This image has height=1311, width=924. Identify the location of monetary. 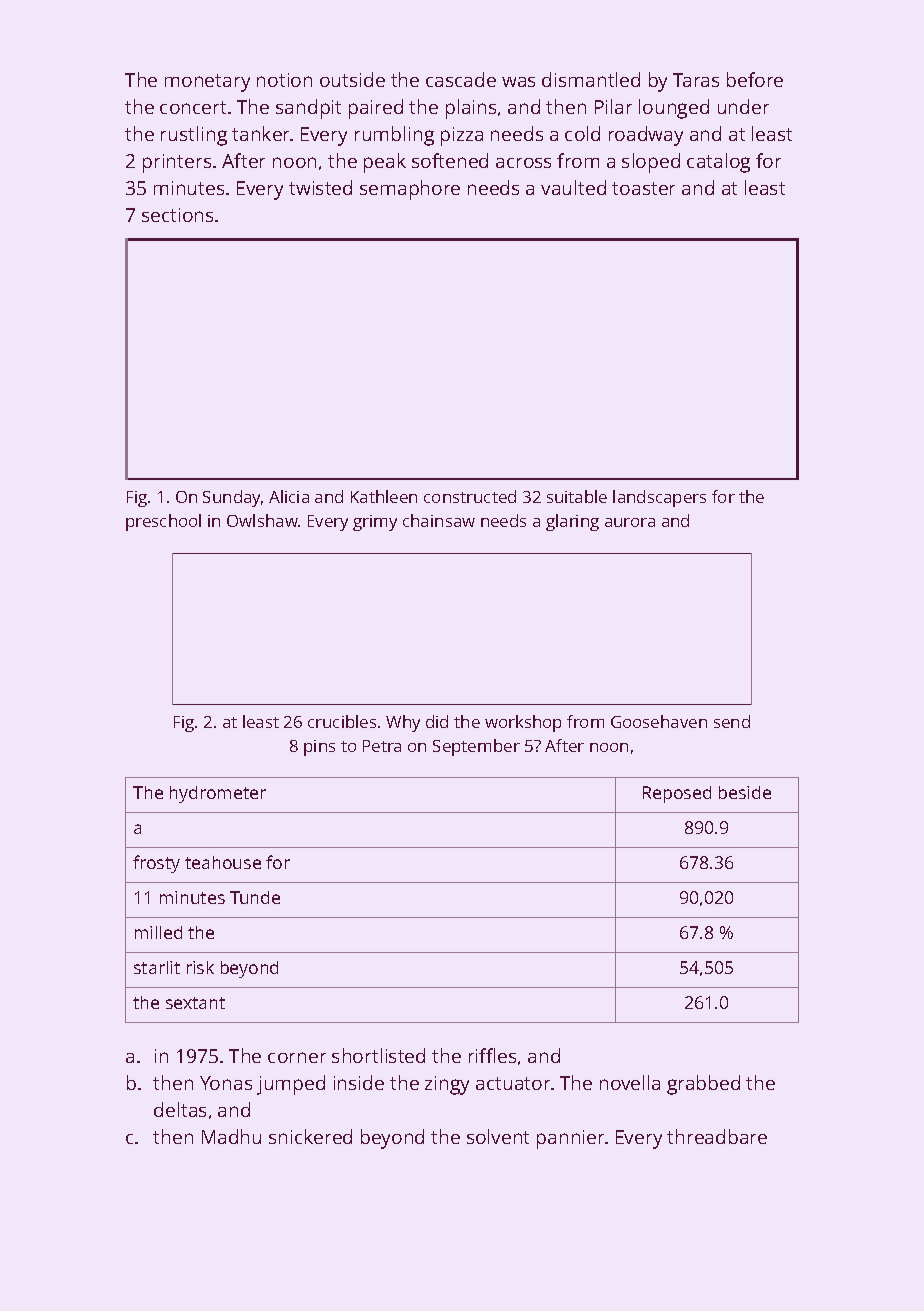
(207, 83).
